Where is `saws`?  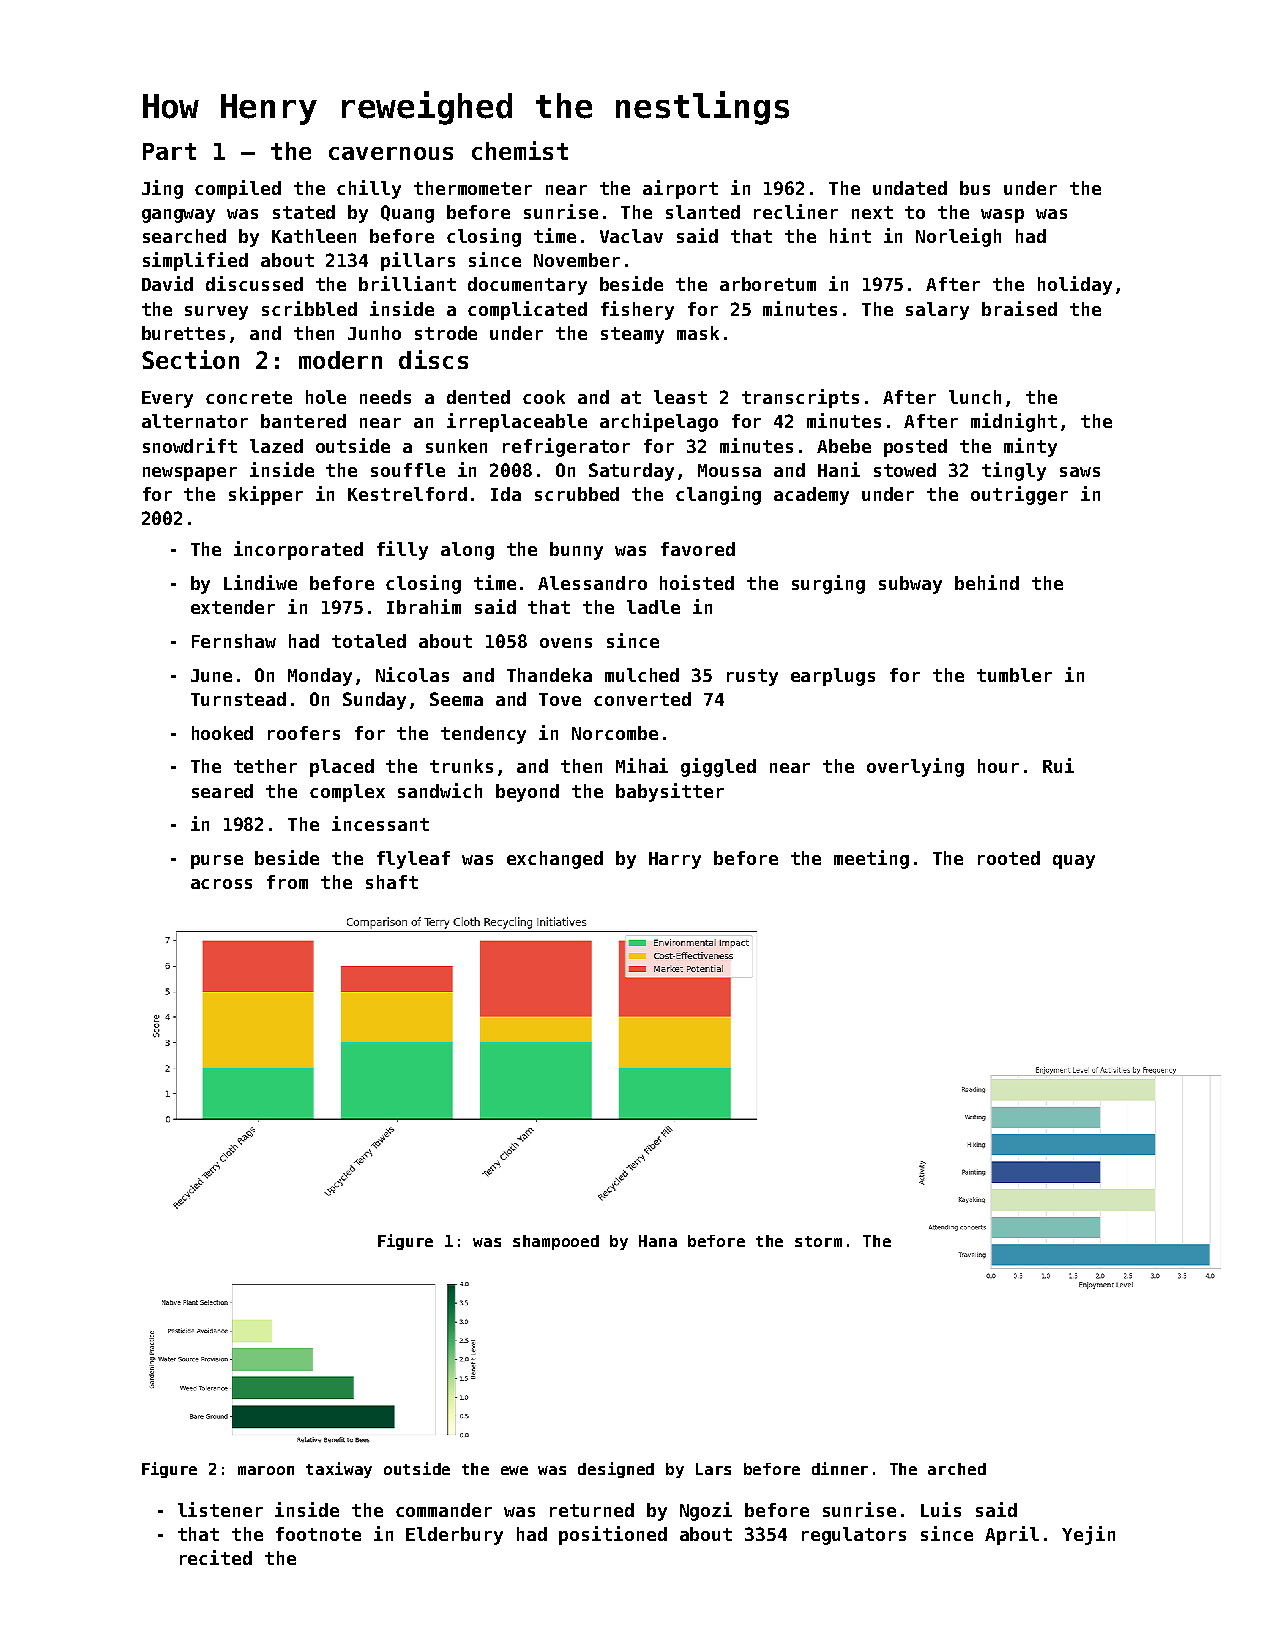 saws is located at coordinates (1080, 472).
